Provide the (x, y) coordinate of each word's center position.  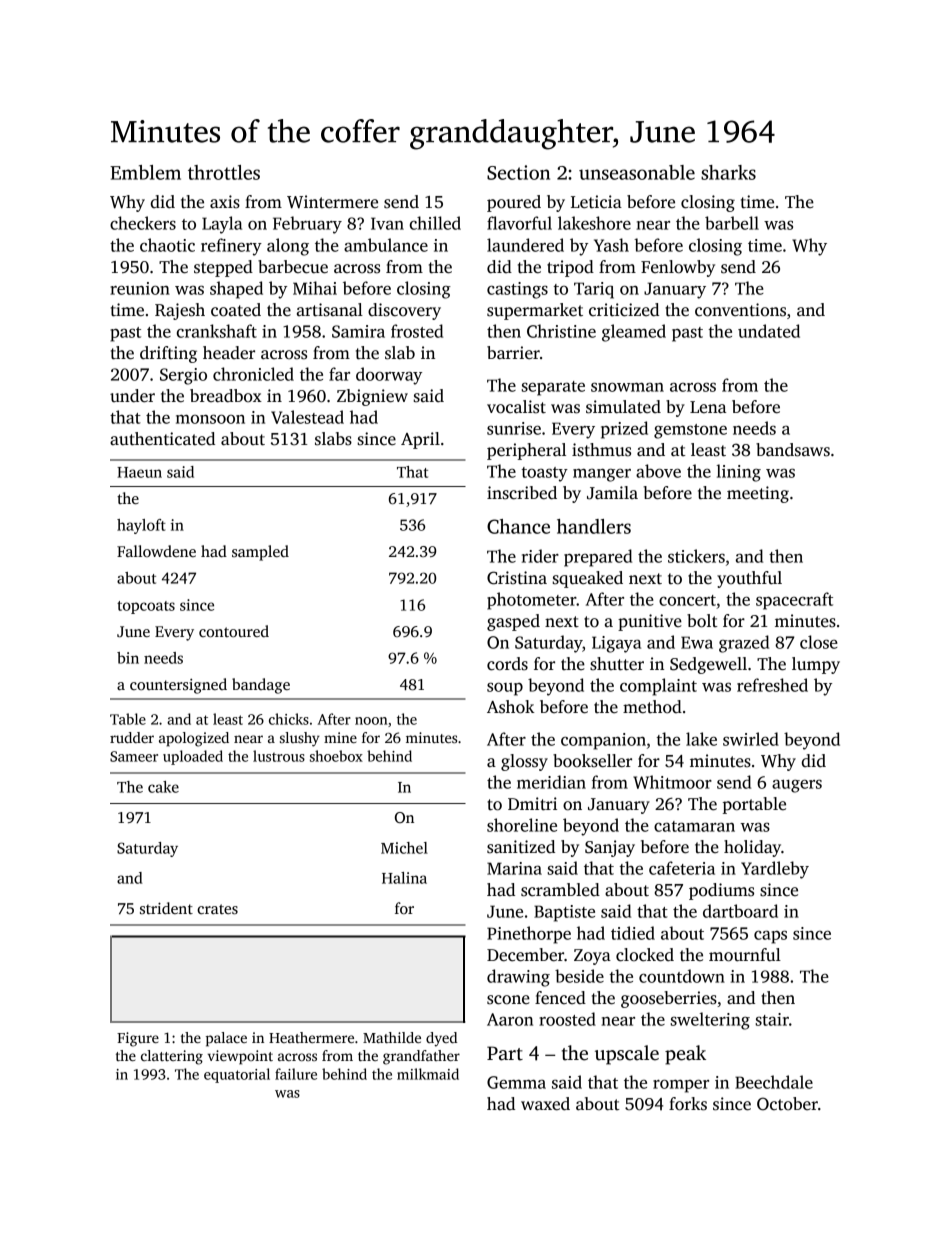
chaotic (167, 245)
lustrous (279, 756)
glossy (524, 762)
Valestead (307, 417)
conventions (740, 310)
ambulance (386, 245)
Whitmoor (672, 782)
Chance (518, 526)
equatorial (237, 1075)
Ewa (697, 642)
